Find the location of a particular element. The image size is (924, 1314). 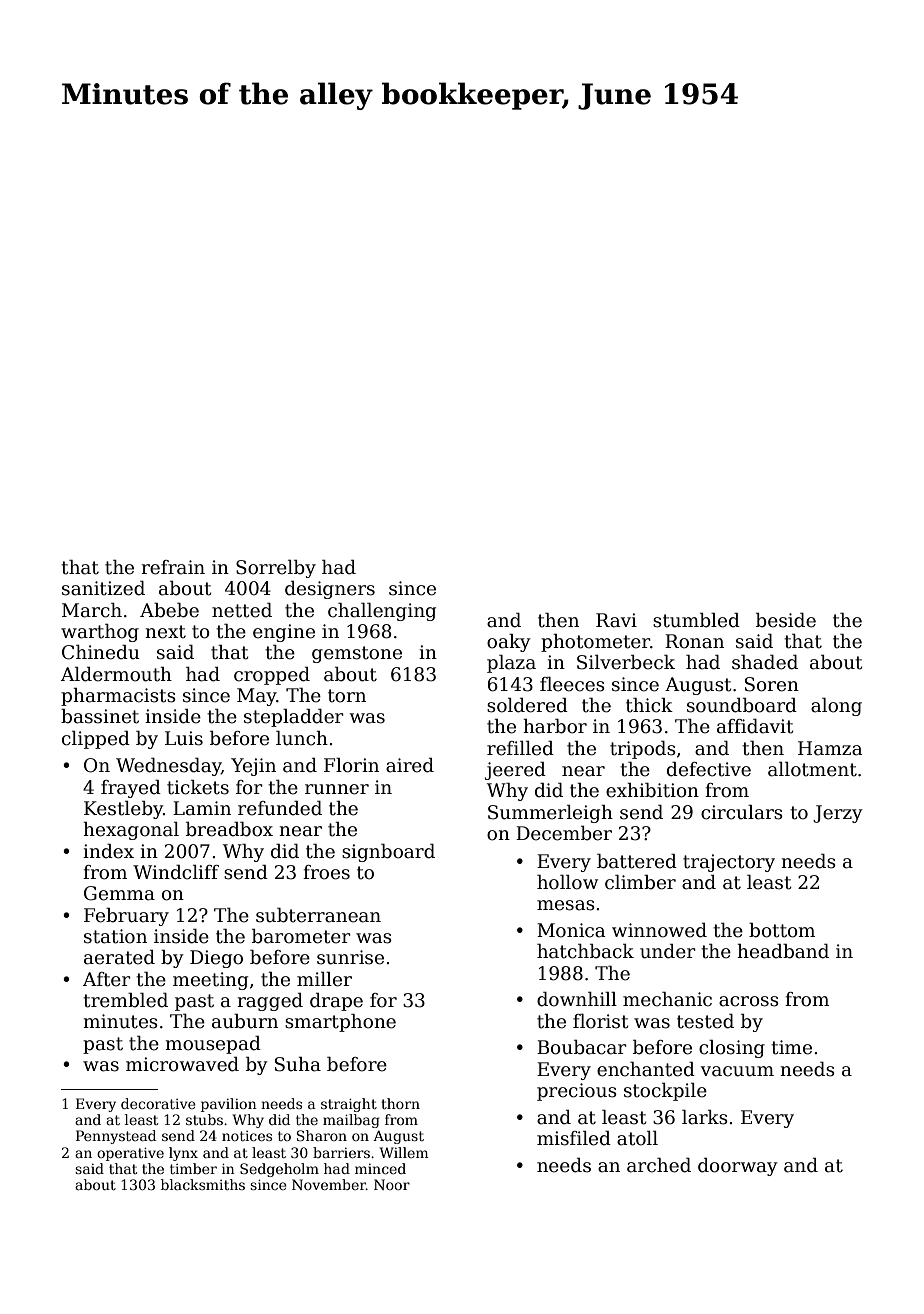

designers is located at coordinates (330, 590).
